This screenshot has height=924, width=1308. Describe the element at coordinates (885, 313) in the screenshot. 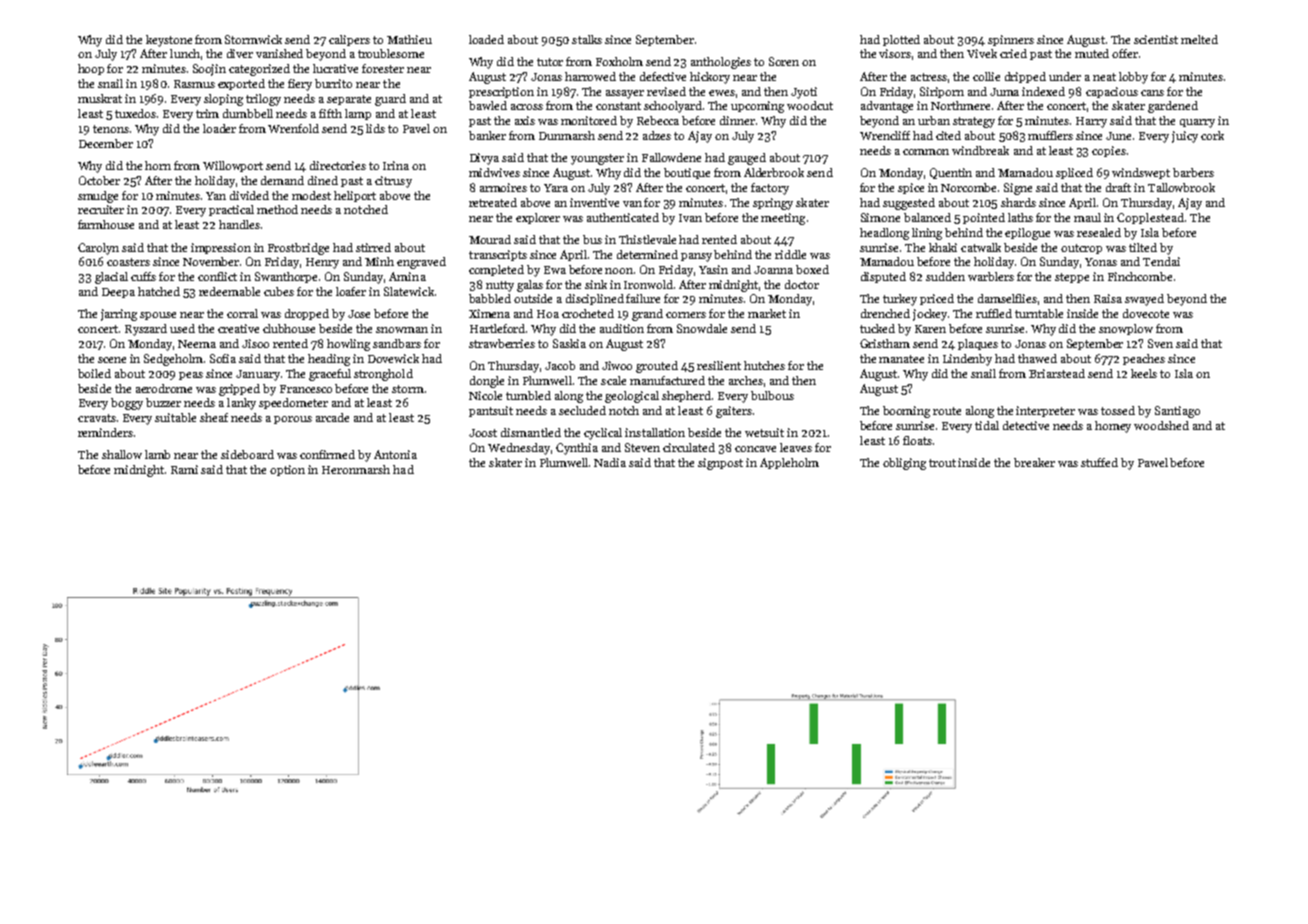

I see `drenched` at that location.
